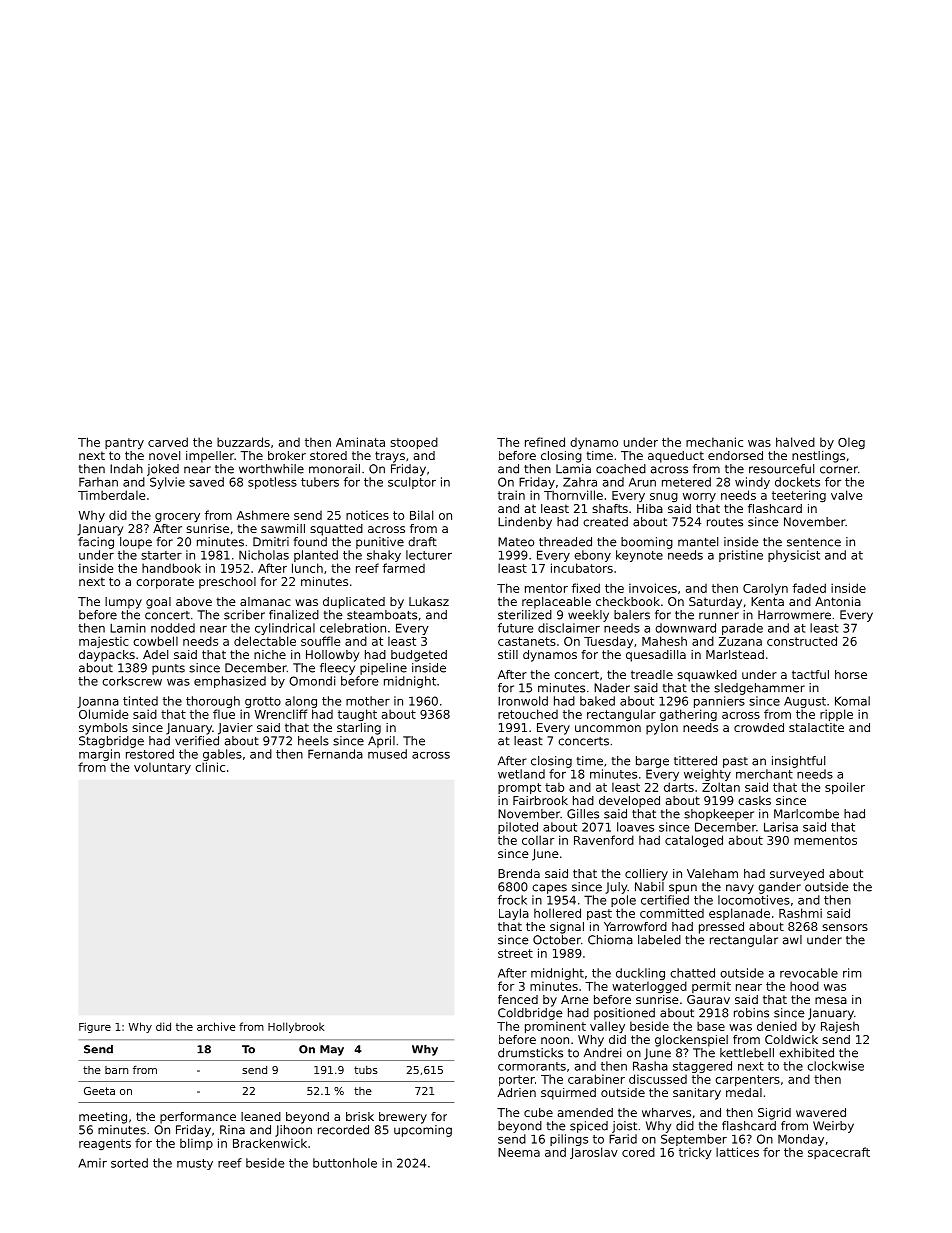 The image size is (952, 1233). Describe the element at coordinates (216, 1026) in the image. I see `archive` at that location.
